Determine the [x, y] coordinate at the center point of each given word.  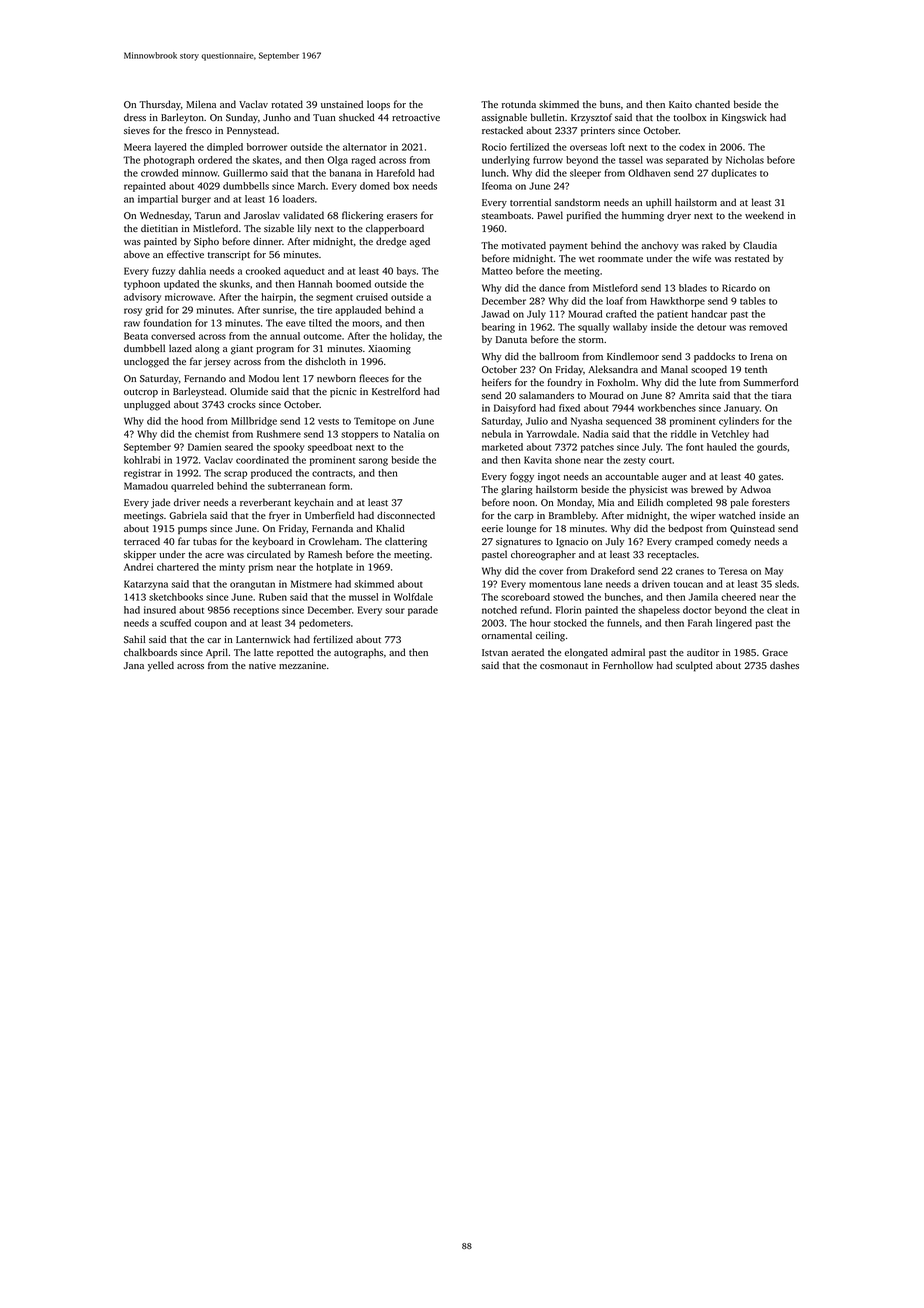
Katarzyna [146, 585]
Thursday [160, 105]
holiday [406, 337]
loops [378, 105]
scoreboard [525, 597]
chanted [712, 104]
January [742, 409]
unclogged [146, 362]
